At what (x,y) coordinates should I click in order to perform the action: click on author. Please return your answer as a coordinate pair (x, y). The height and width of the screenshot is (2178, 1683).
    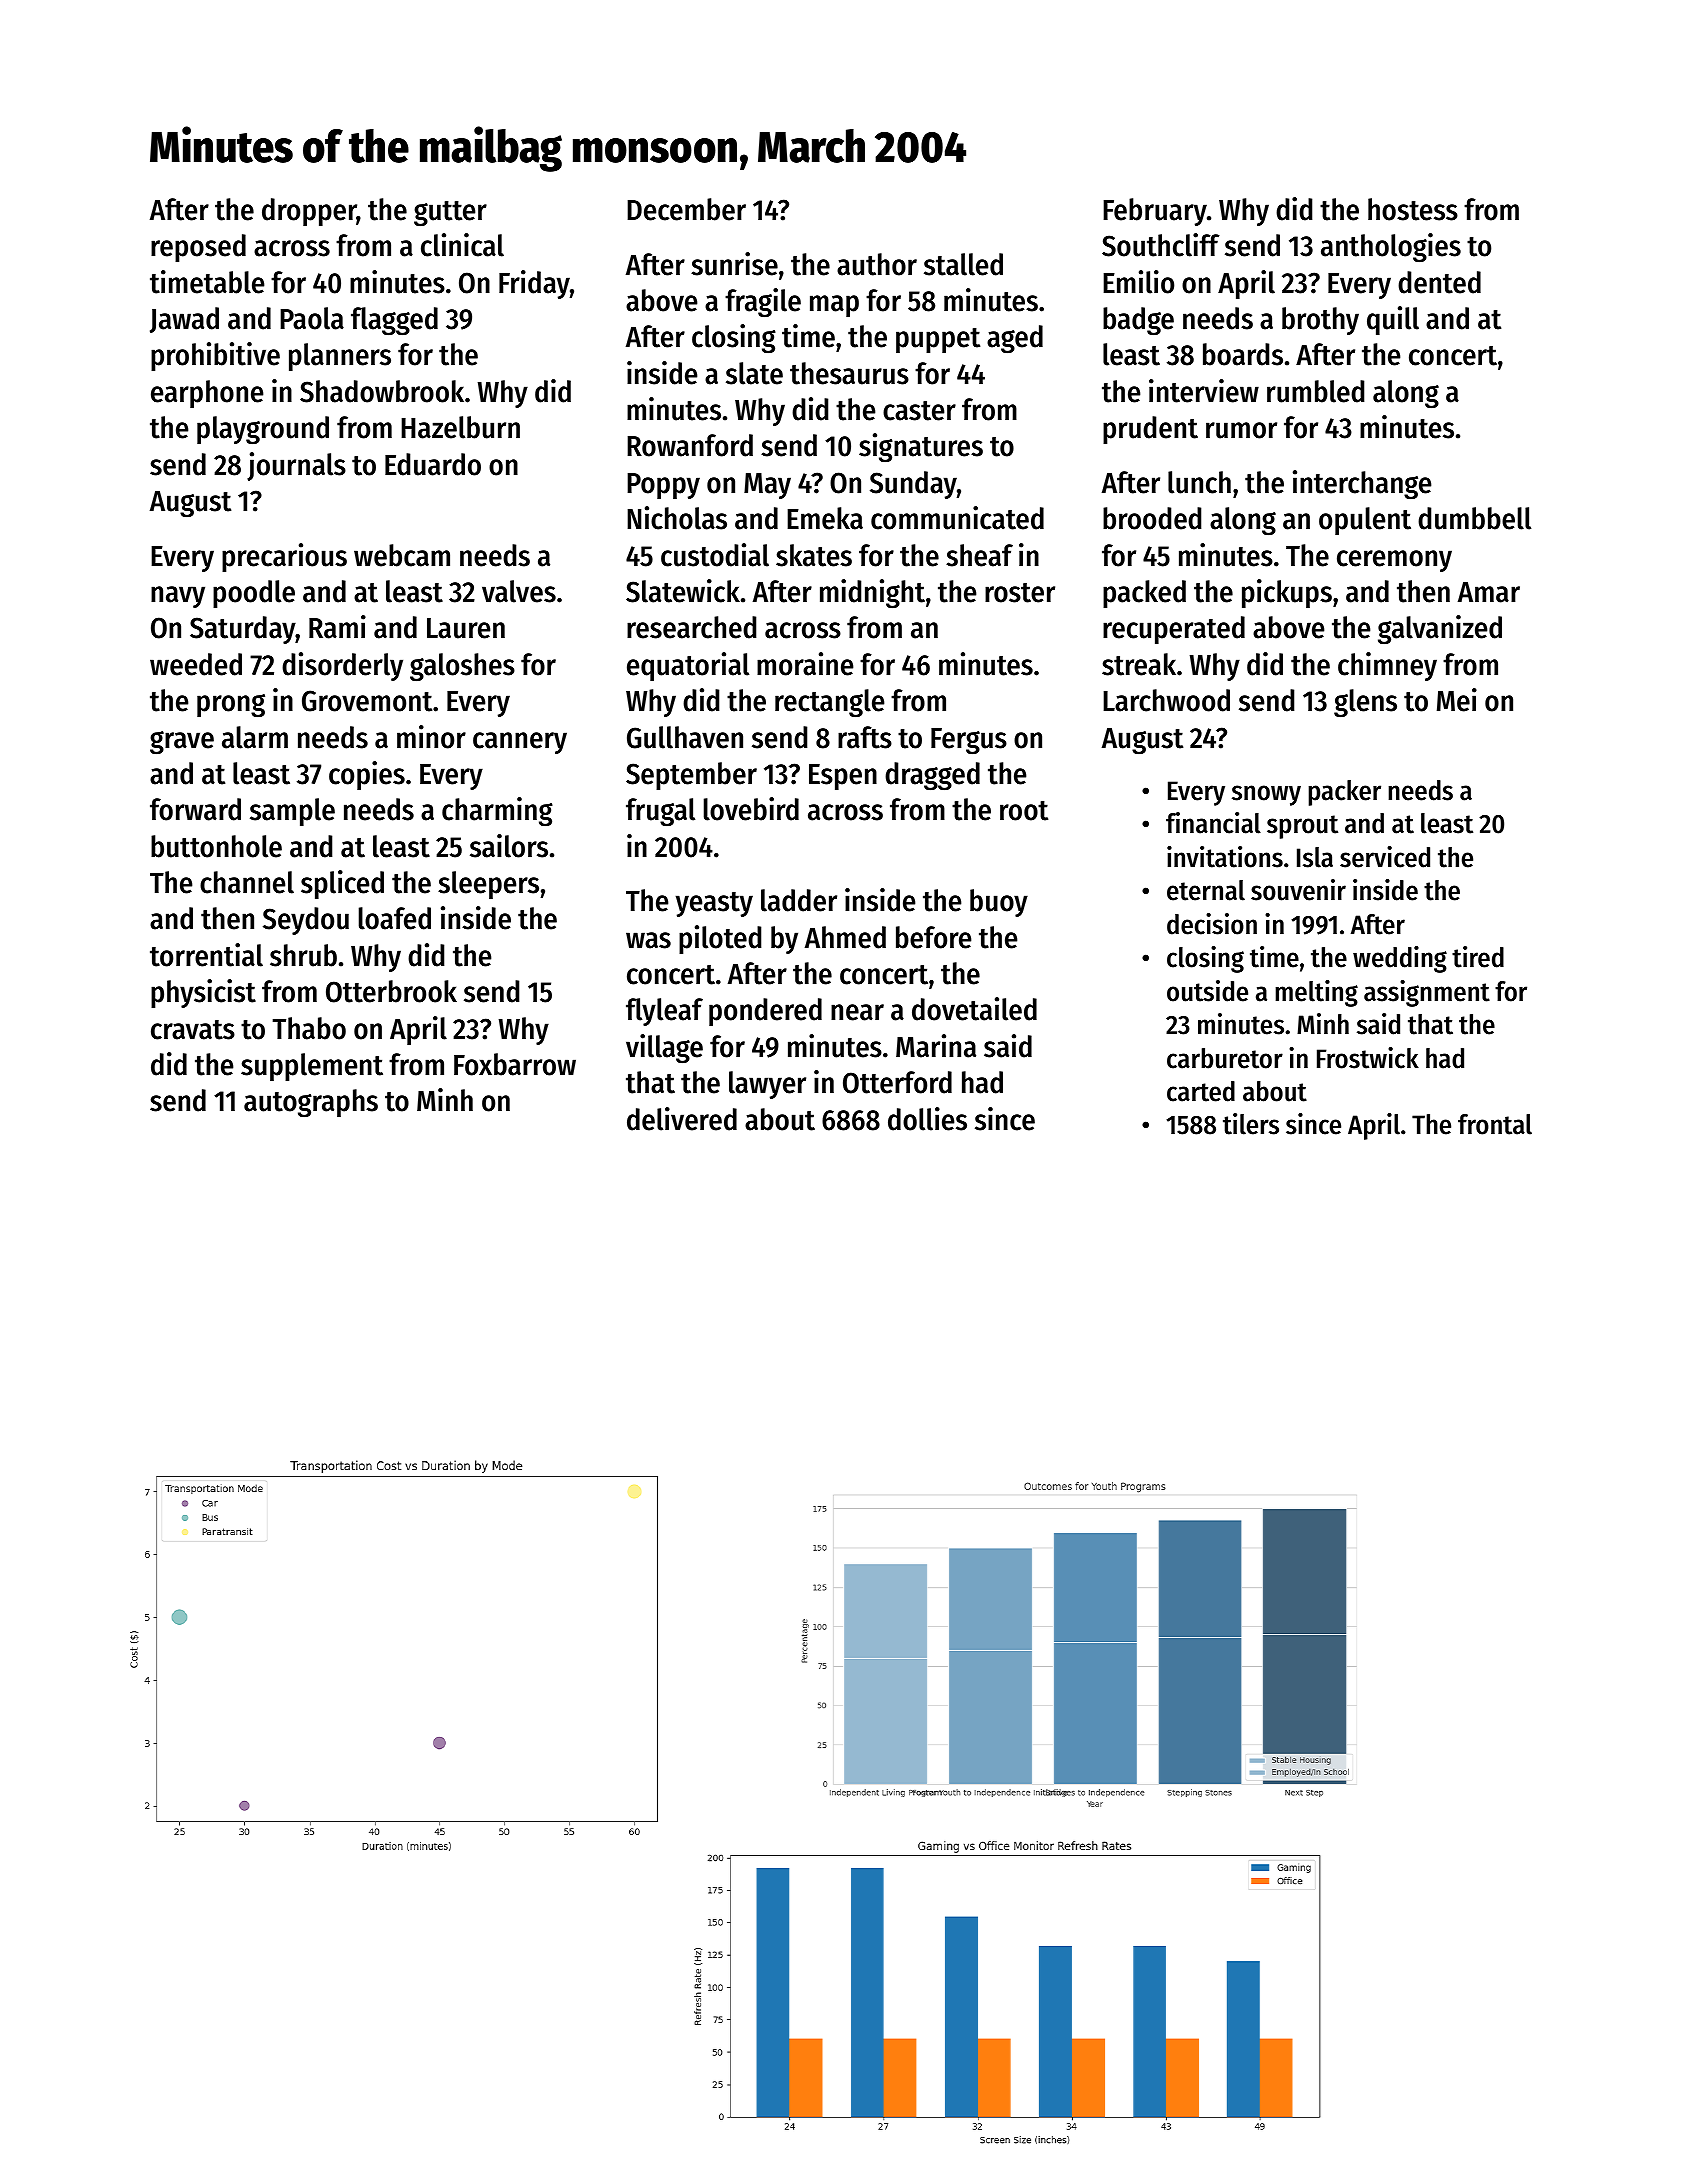
    Looking at the image, I should click on (877, 264).
